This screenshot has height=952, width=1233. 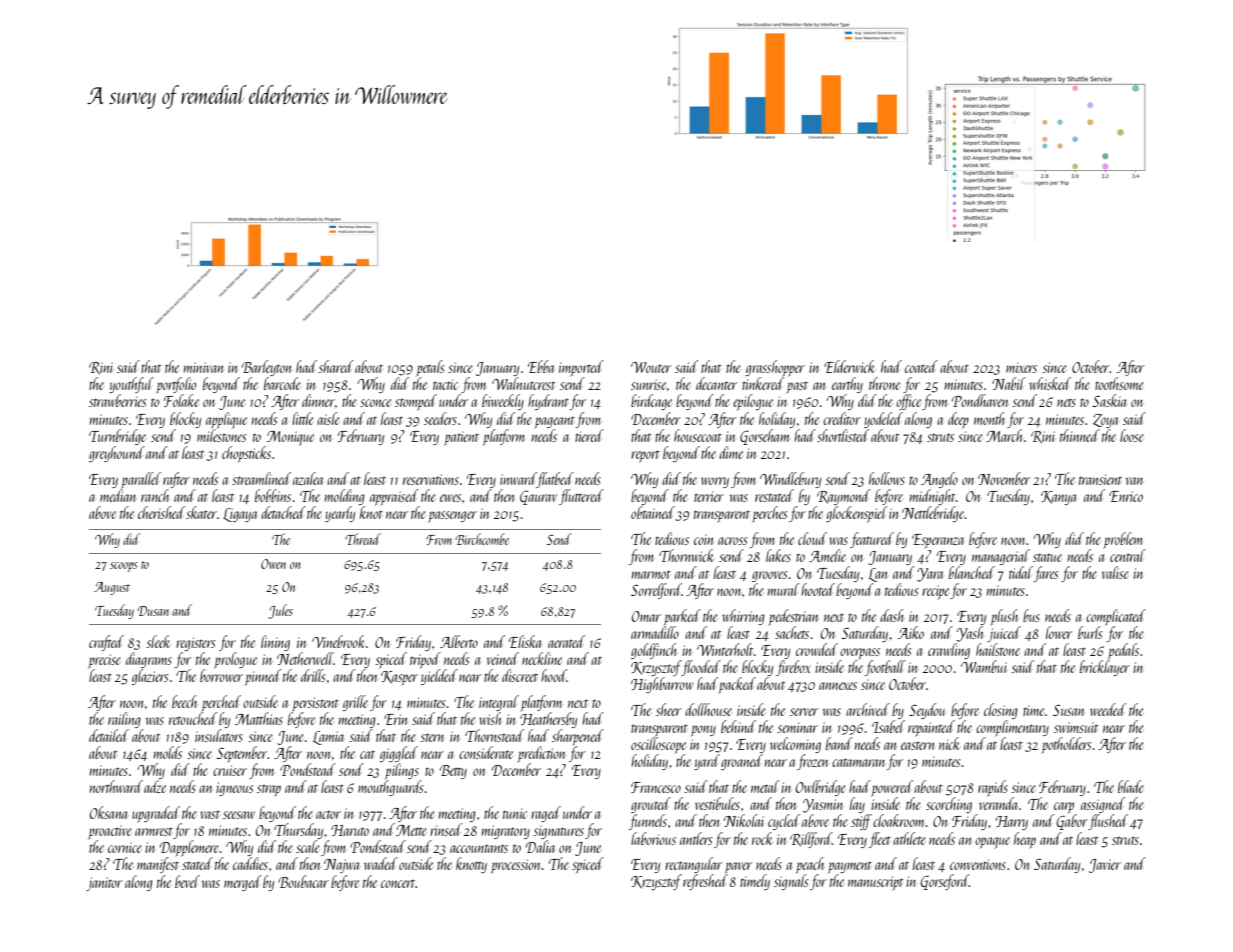 What do you see at coordinates (1105, 866) in the screenshot?
I see `Javier` at bounding box center [1105, 866].
